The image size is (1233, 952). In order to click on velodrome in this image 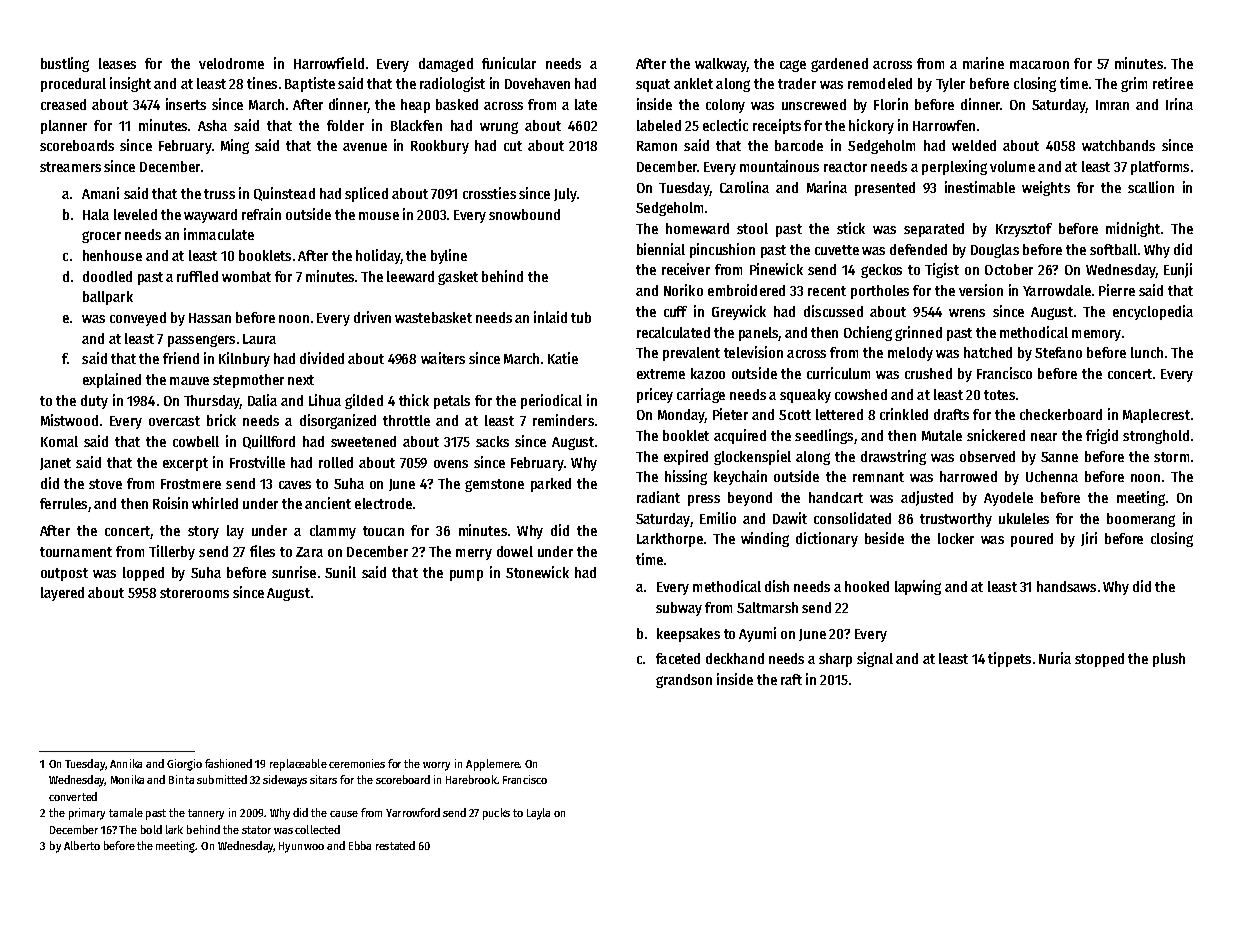, I will do `click(231, 63)`.
